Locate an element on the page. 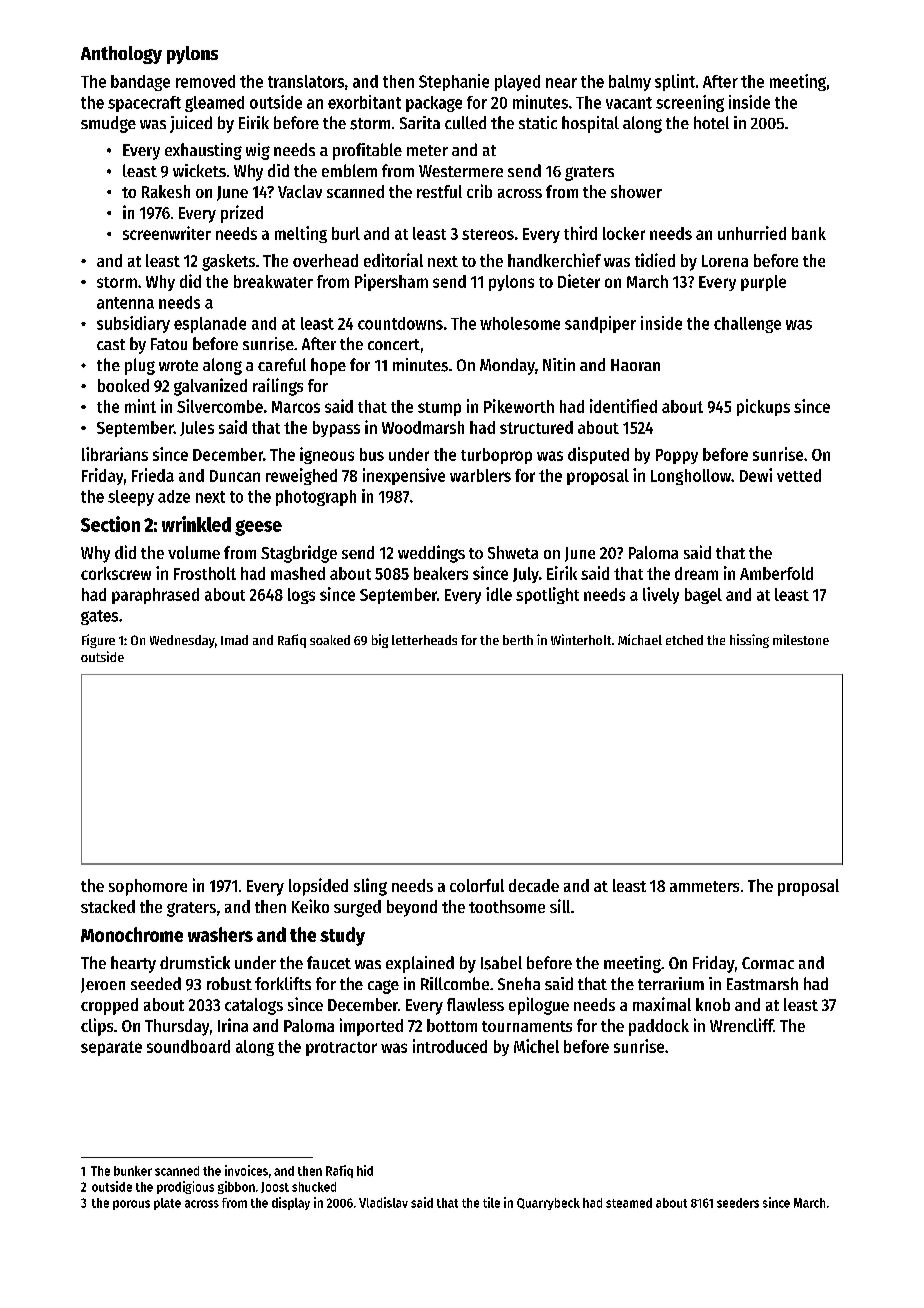  milestone is located at coordinates (801, 639).
